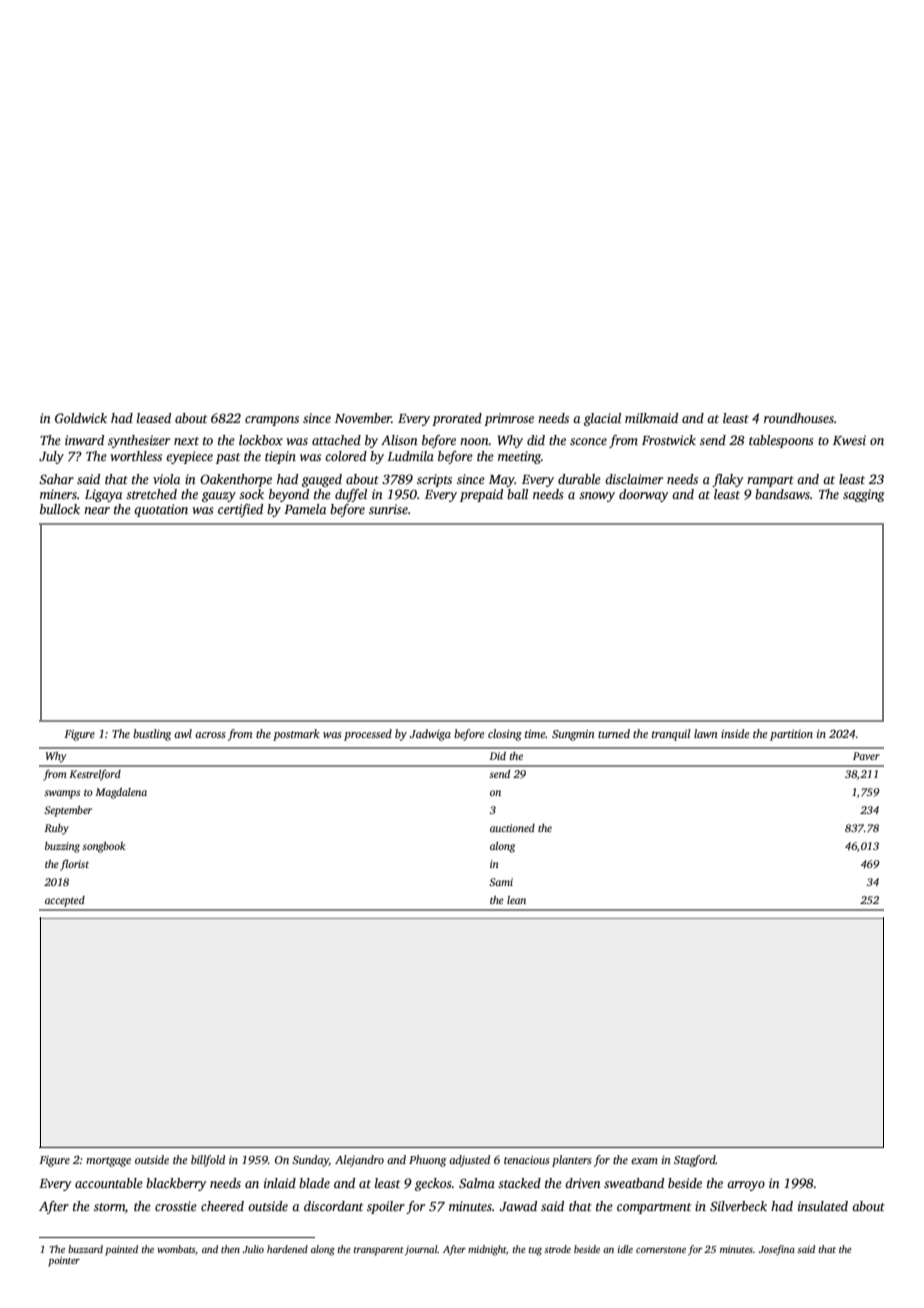 This screenshot has height=1308, width=924. What do you see at coordinates (799, 418) in the screenshot?
I see `roundhouses` at bounding box center [799, 418].
